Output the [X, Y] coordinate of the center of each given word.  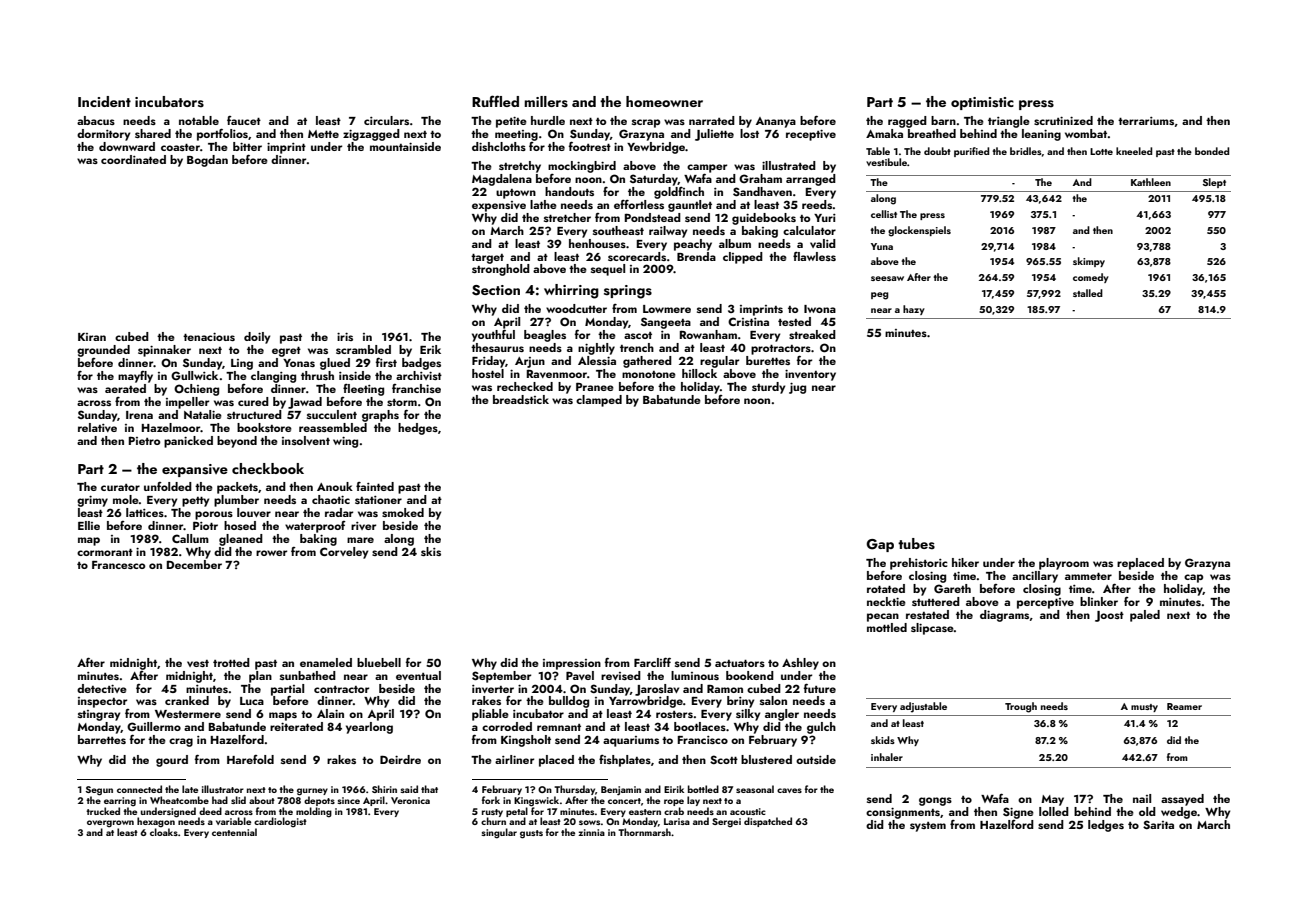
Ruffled [495, 101]
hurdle [548, 120]
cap [1193, 578]
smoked [403, 512]
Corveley [344, 553]
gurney [312, 792]
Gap [880, 545]
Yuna [882, 246]
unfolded [168, 486]
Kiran [92, 337]
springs [628, 292]
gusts [531, 834]
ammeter [1088, 576]
